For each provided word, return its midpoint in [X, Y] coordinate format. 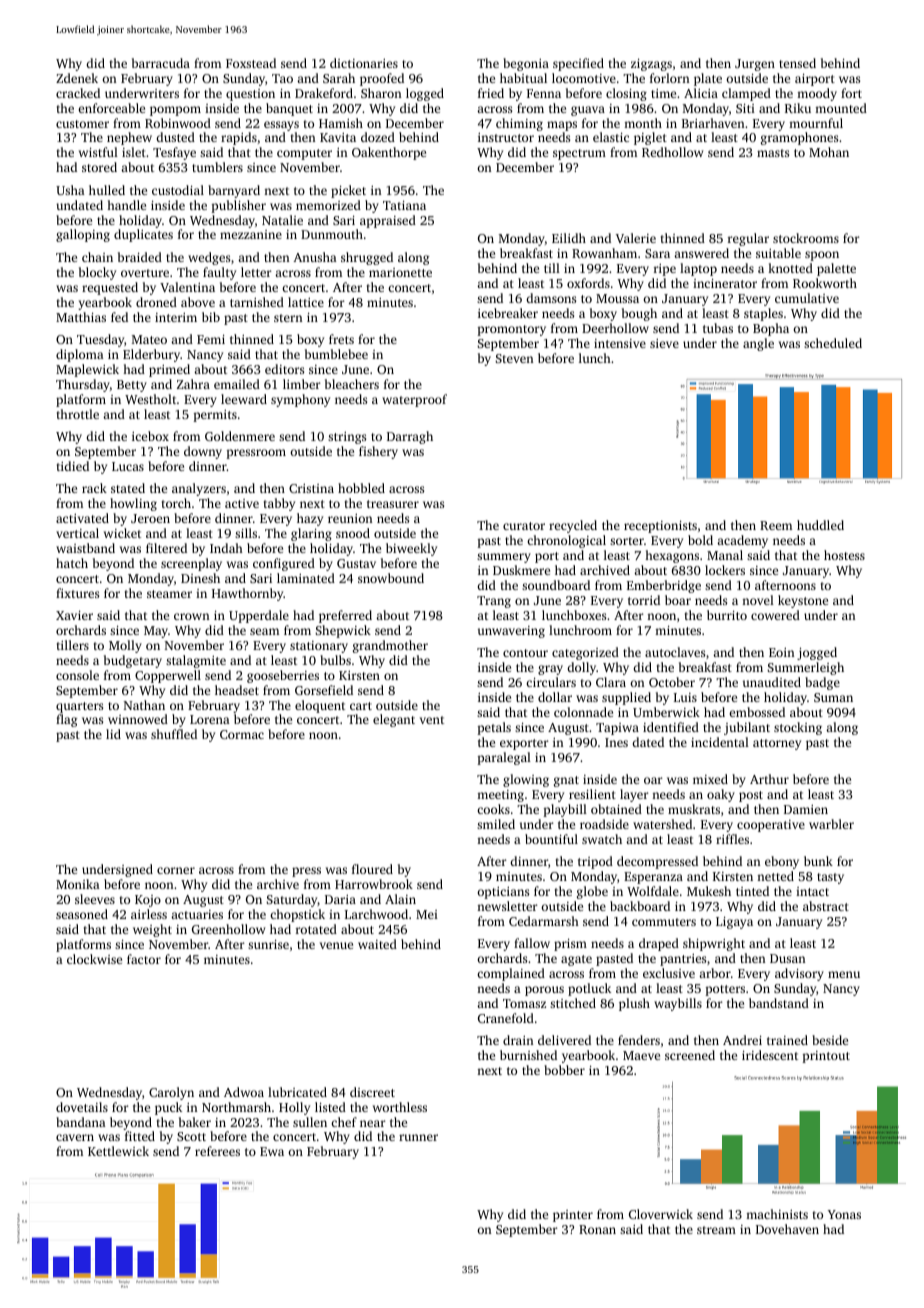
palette [836, 269]
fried [491, 93]
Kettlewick [118, 1151]
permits [215, 416]
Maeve [641, 1055]
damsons [551, 298]
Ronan [597, 1229]
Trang [494, 602]
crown [192, 616]
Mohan [829, 152]
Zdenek [77, 78]
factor [144, 959]
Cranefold [506, 1018]
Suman [833, 697]
